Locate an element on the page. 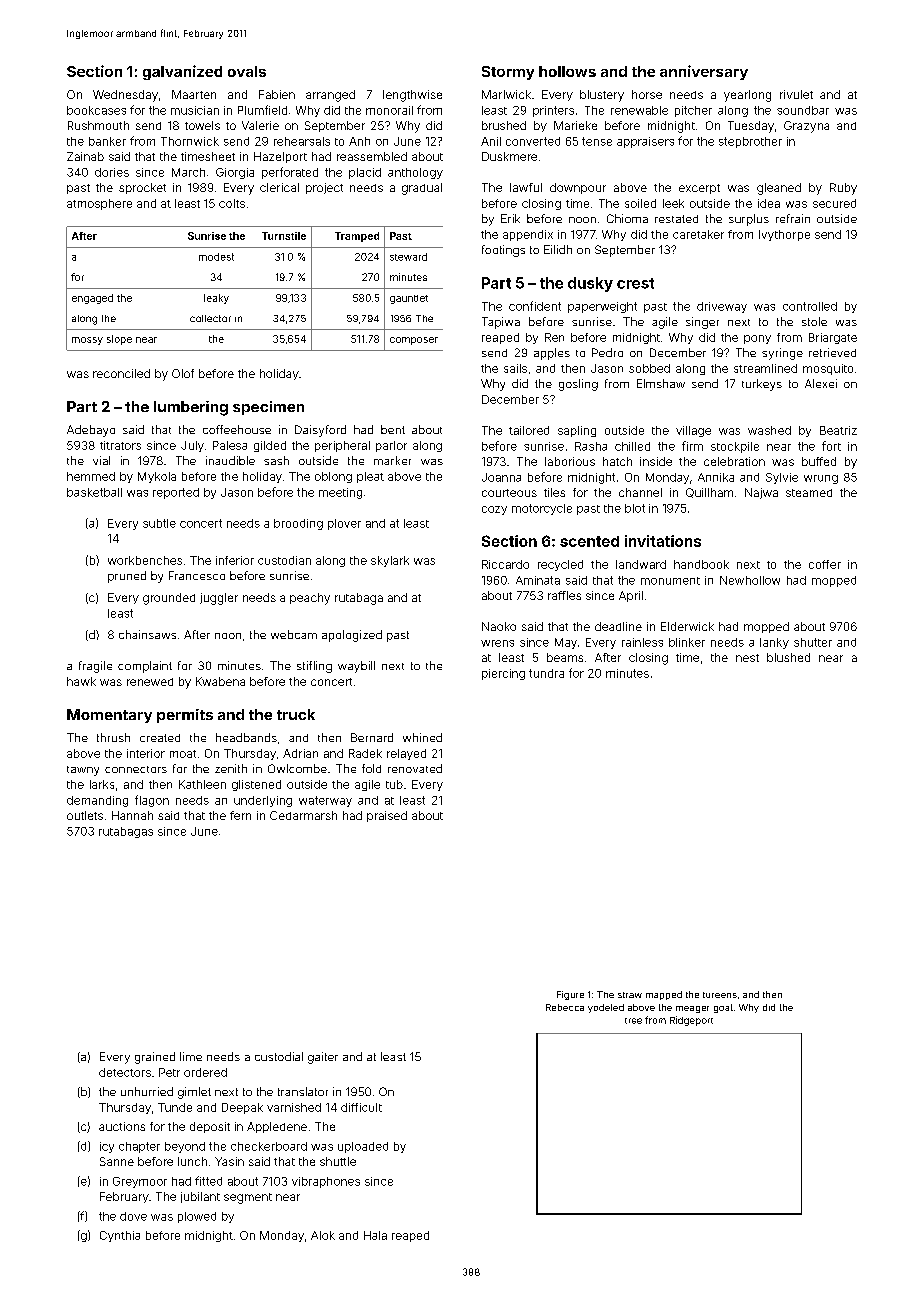 The height and width of the page is (1308, 924). Wednesday is located at coordinates (125, 96).
